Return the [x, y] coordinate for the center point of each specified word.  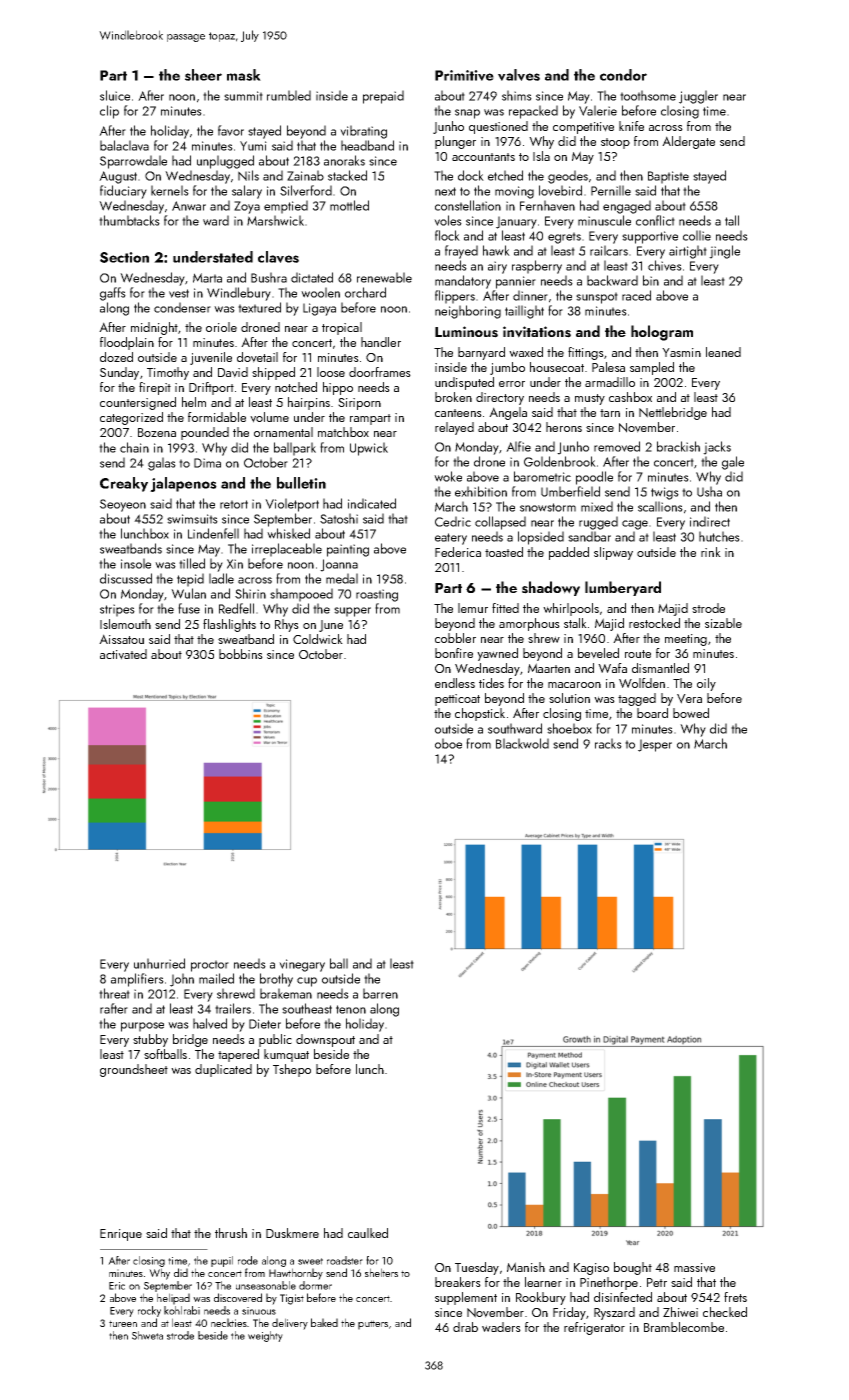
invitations [537, 332]
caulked [368, 1233]
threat [114, 993]
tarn [610, 413]
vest [179, 293]
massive [694, 1268]
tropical [342, 328]
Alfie [518, 446]
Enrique [121, 1235]
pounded [205, 433]
